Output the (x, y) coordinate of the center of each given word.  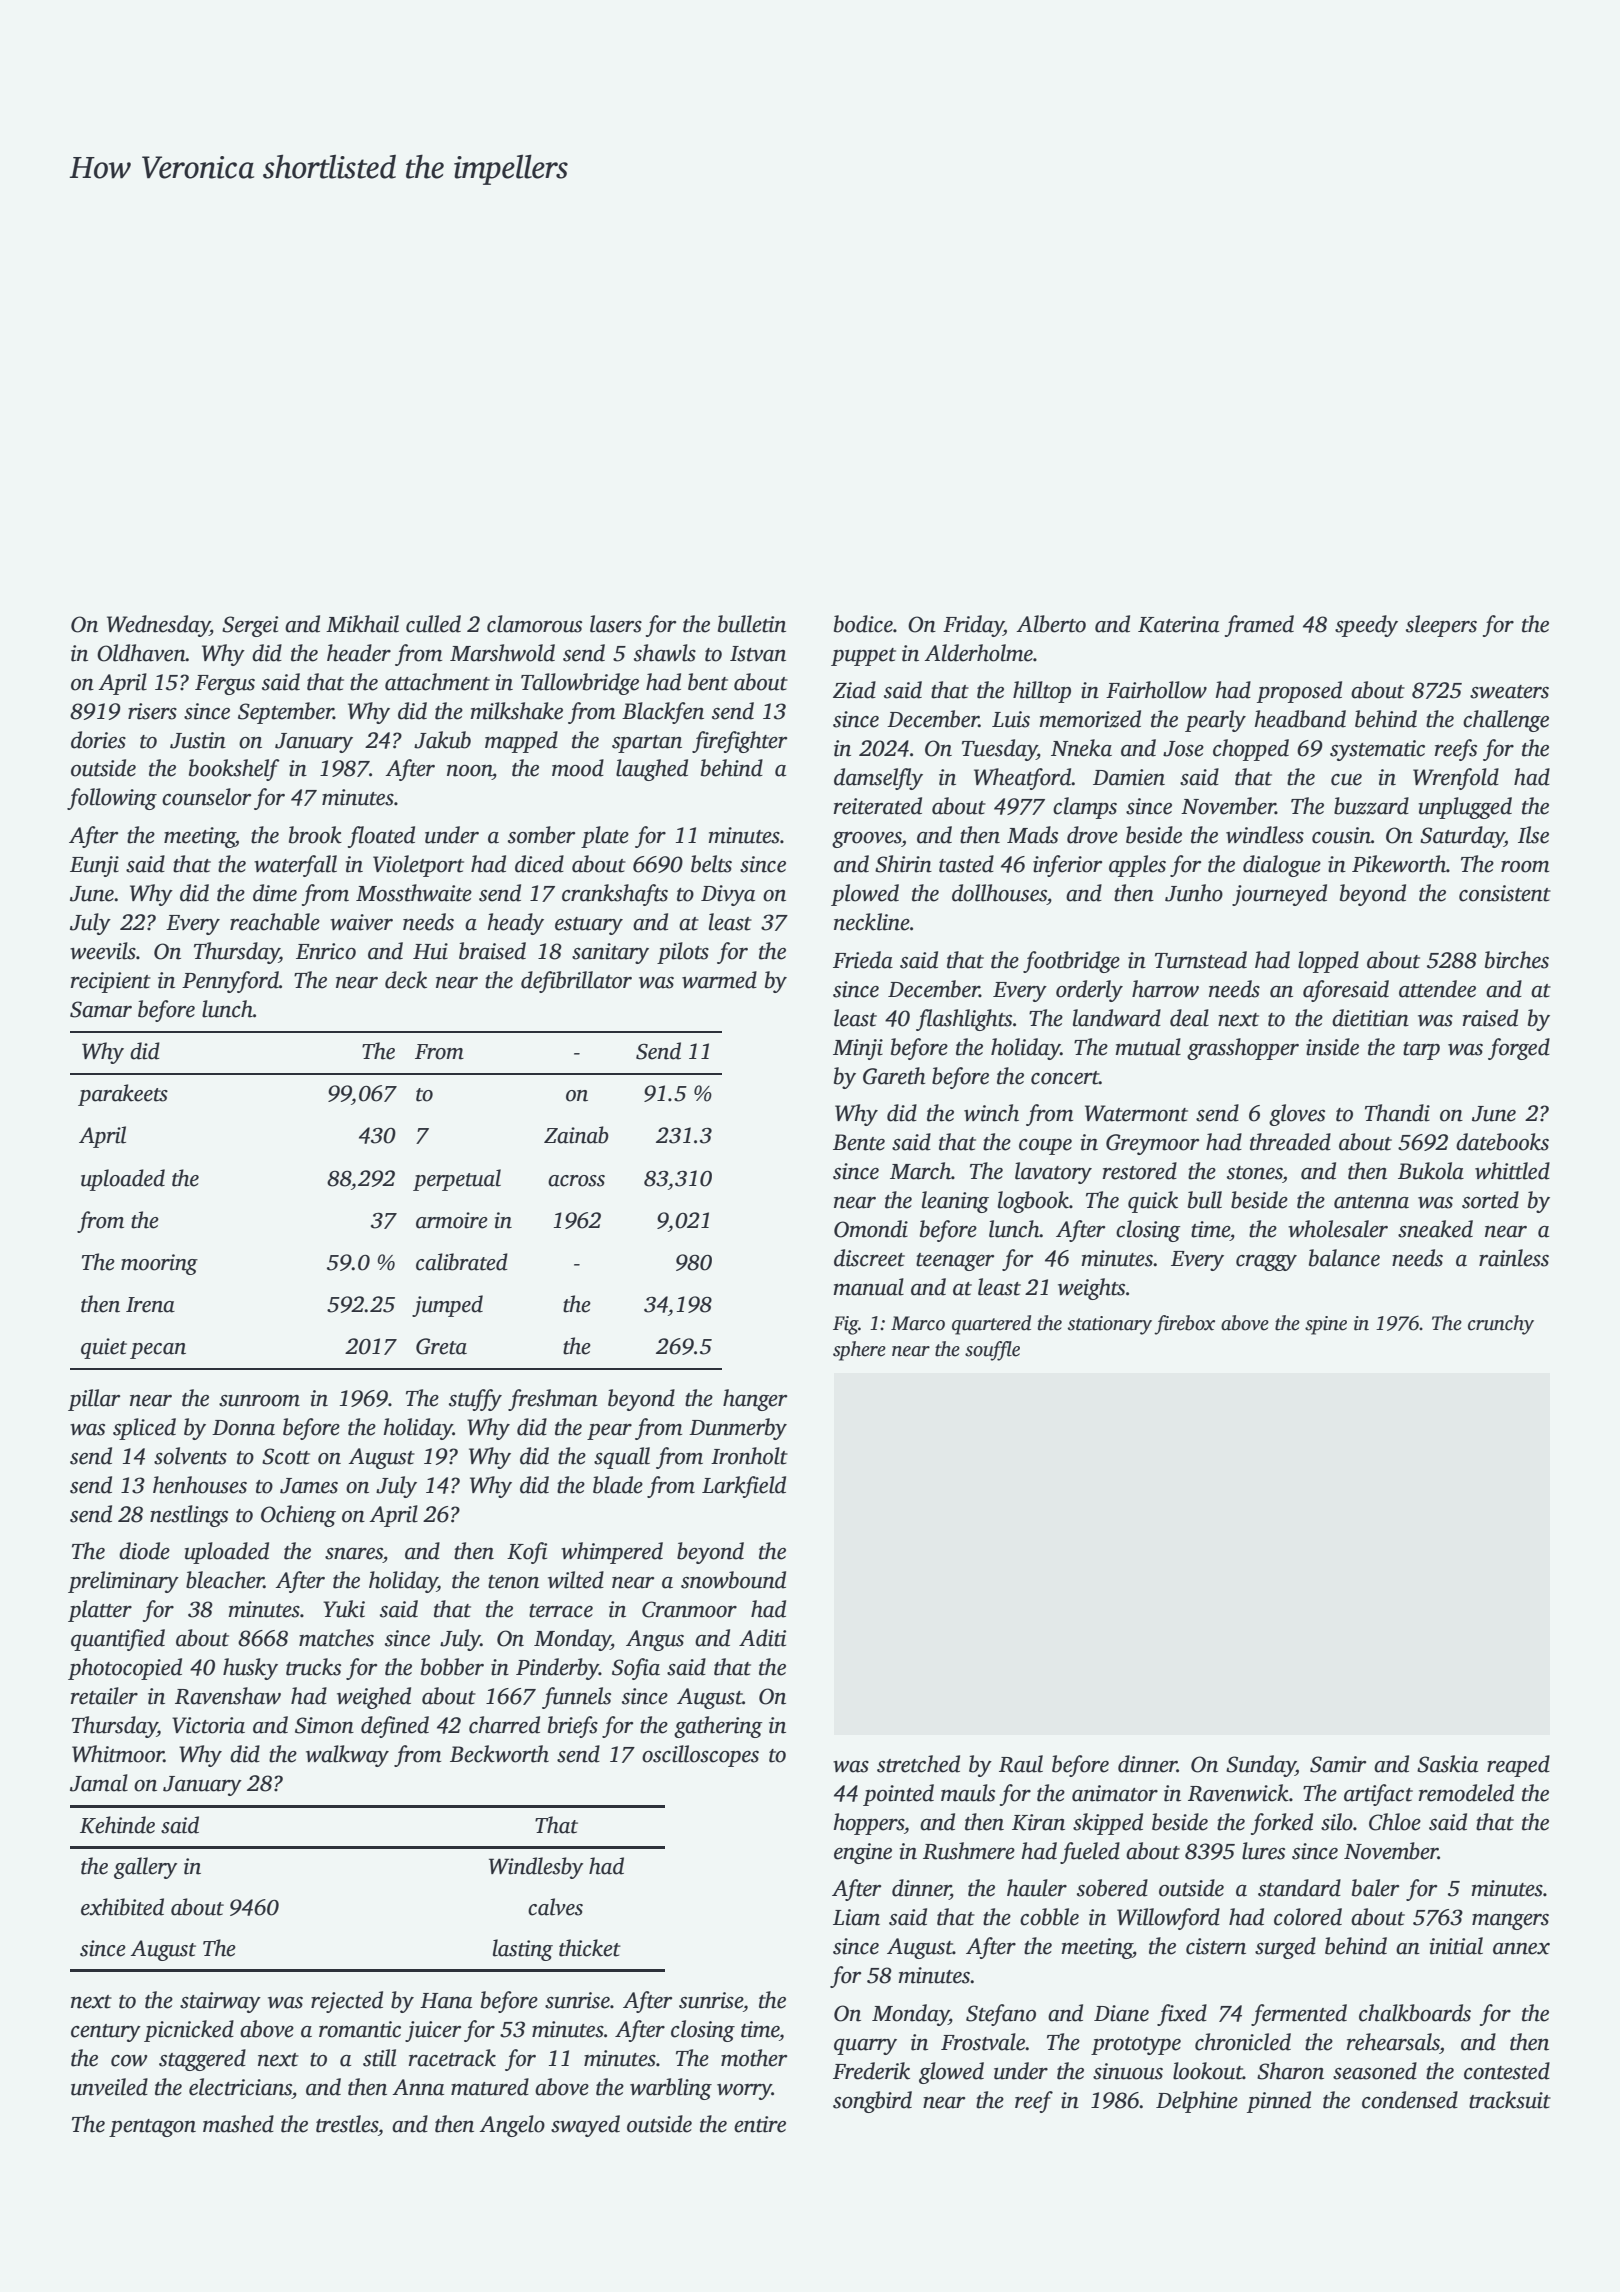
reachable (275, 922)
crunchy (1501, 1325)
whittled (1512, 1171)
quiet (104, 1348)
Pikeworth (1399, 864)
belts (711, 864)
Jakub (442, 740)
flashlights (964, 1020)
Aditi (762, 1638)
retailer (104, 1696)
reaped (1518, 1766)
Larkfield (744, 1487)
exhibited (122, 1907)
